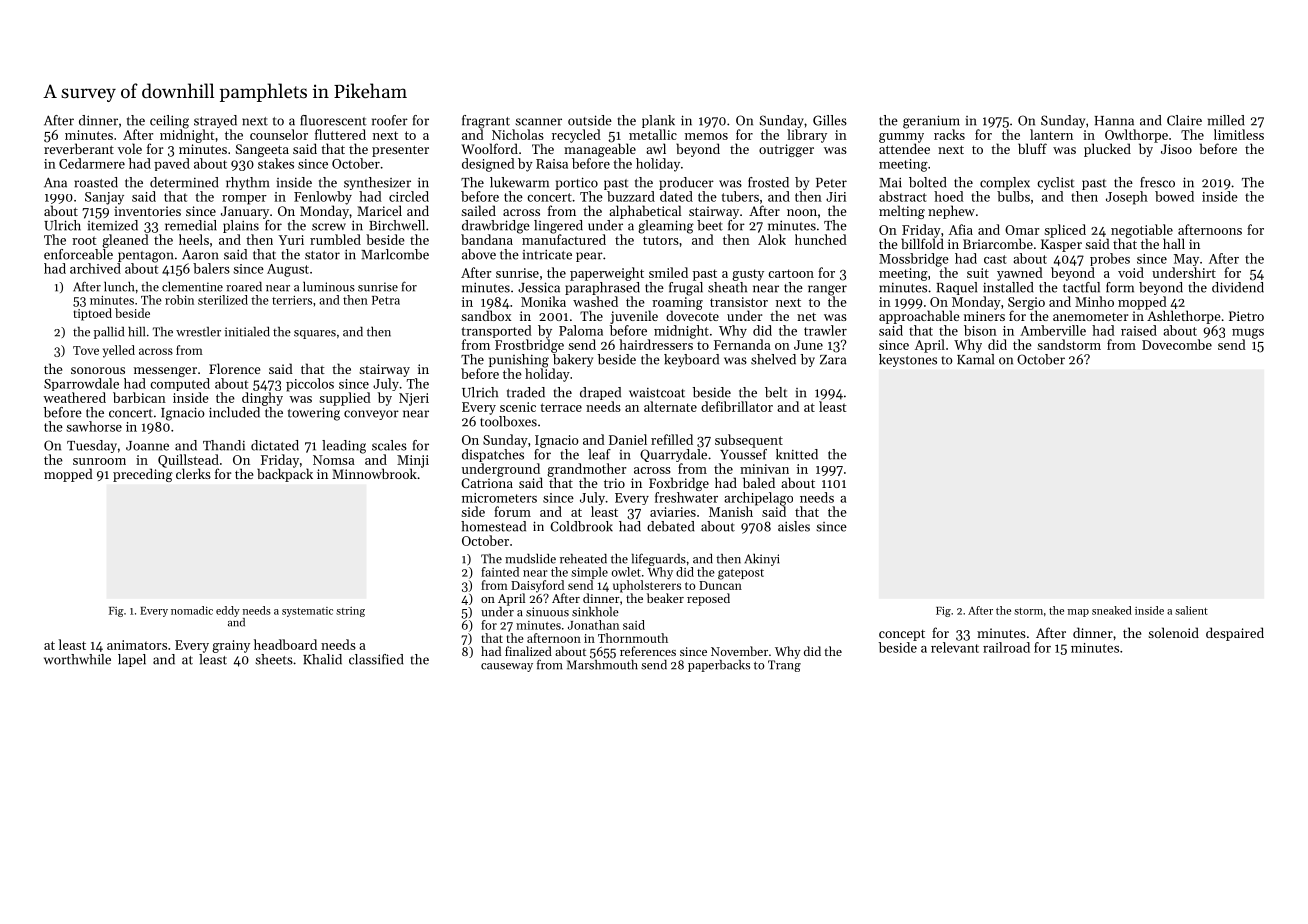 This document has height=924, width=1308. Describe the element at coordinates (586, 470) in the document. I see `grandmother` at that location.
